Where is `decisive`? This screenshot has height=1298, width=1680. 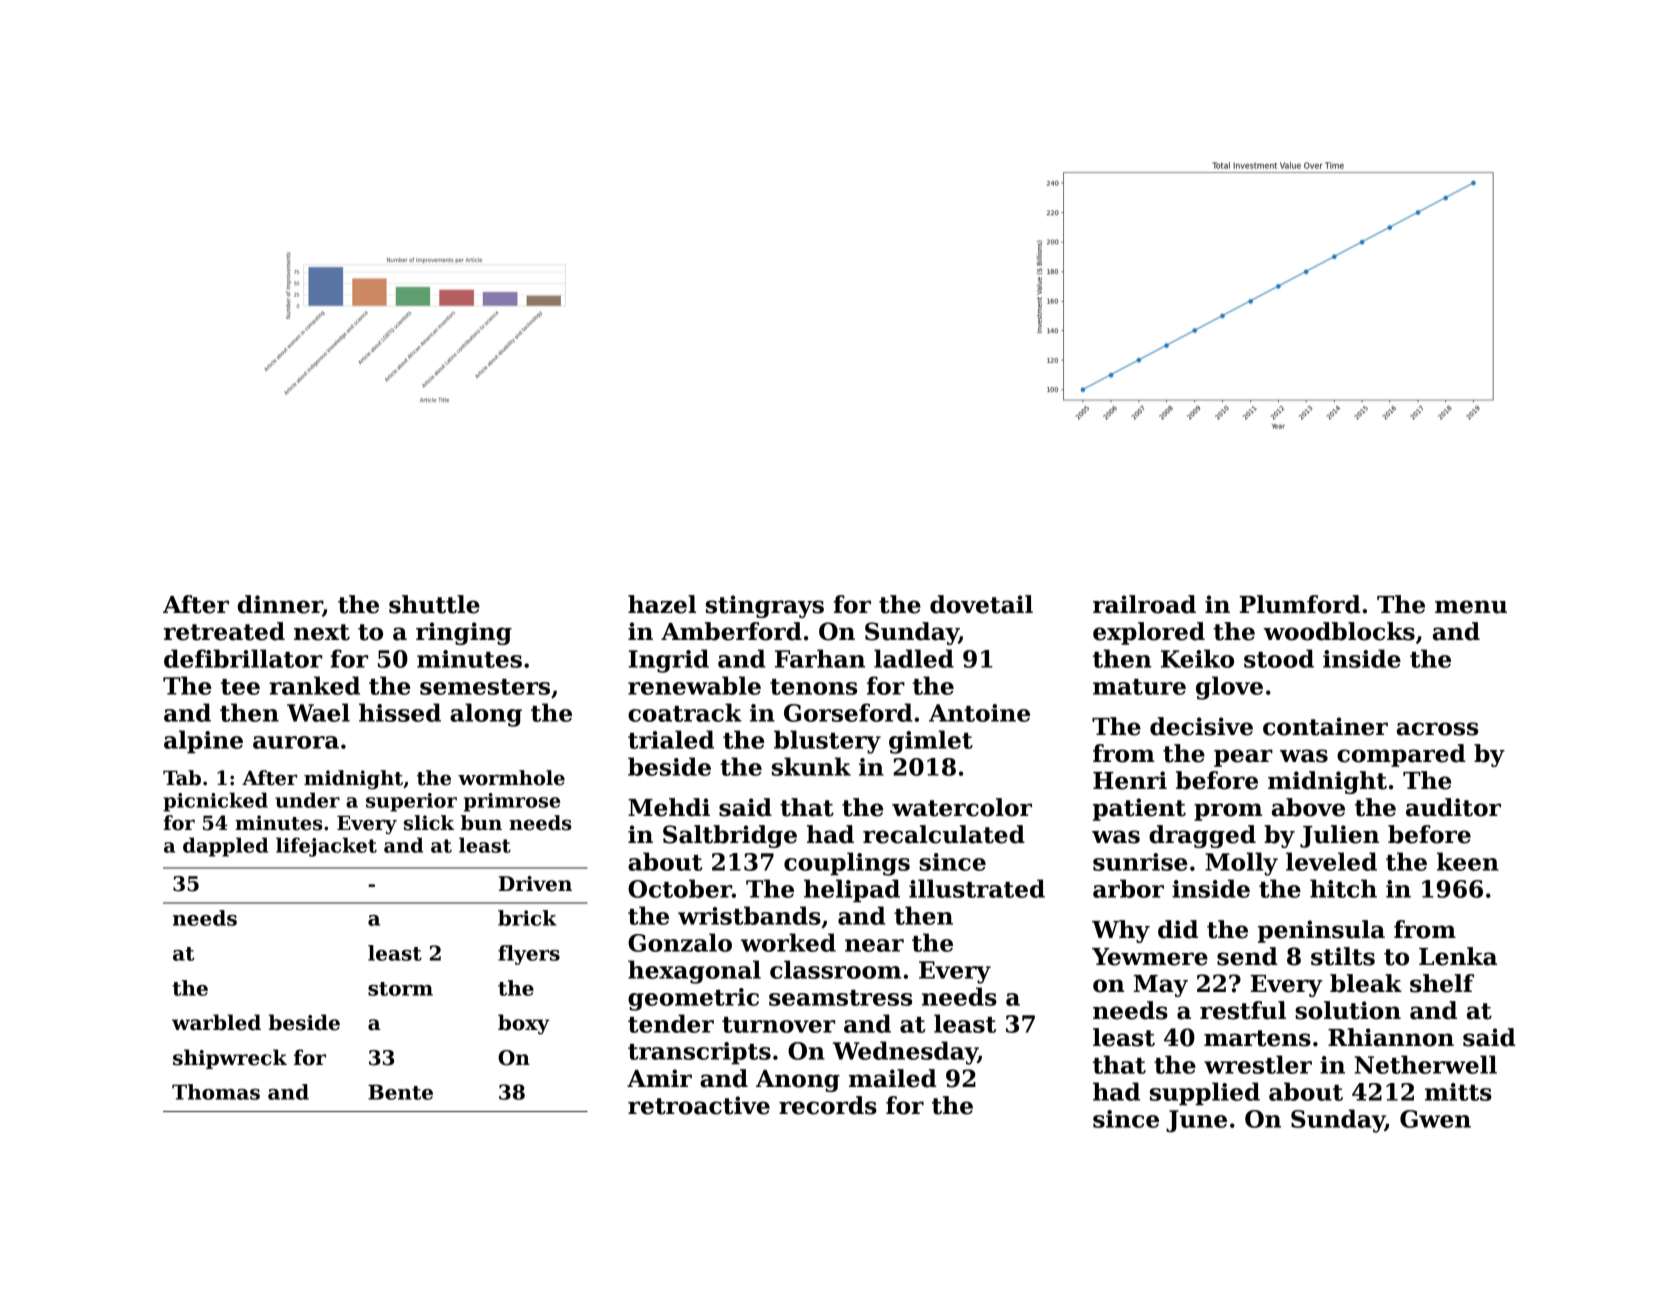
decisive is located at coordinates (1201, 726).
